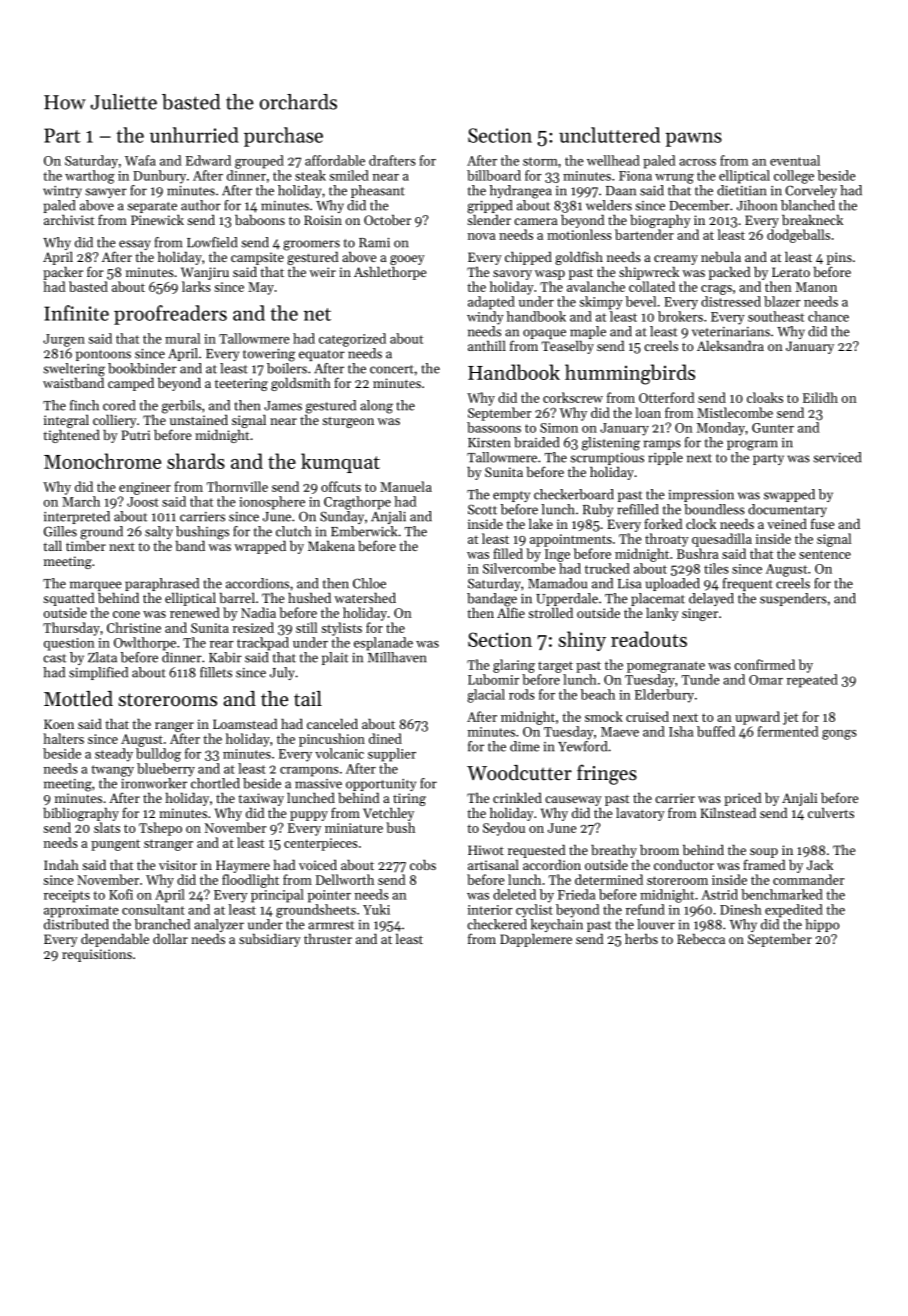 The image size is (908, 1316). Describe the element at coordinates (349, 175) in the document. I see `smiled` at that location.
